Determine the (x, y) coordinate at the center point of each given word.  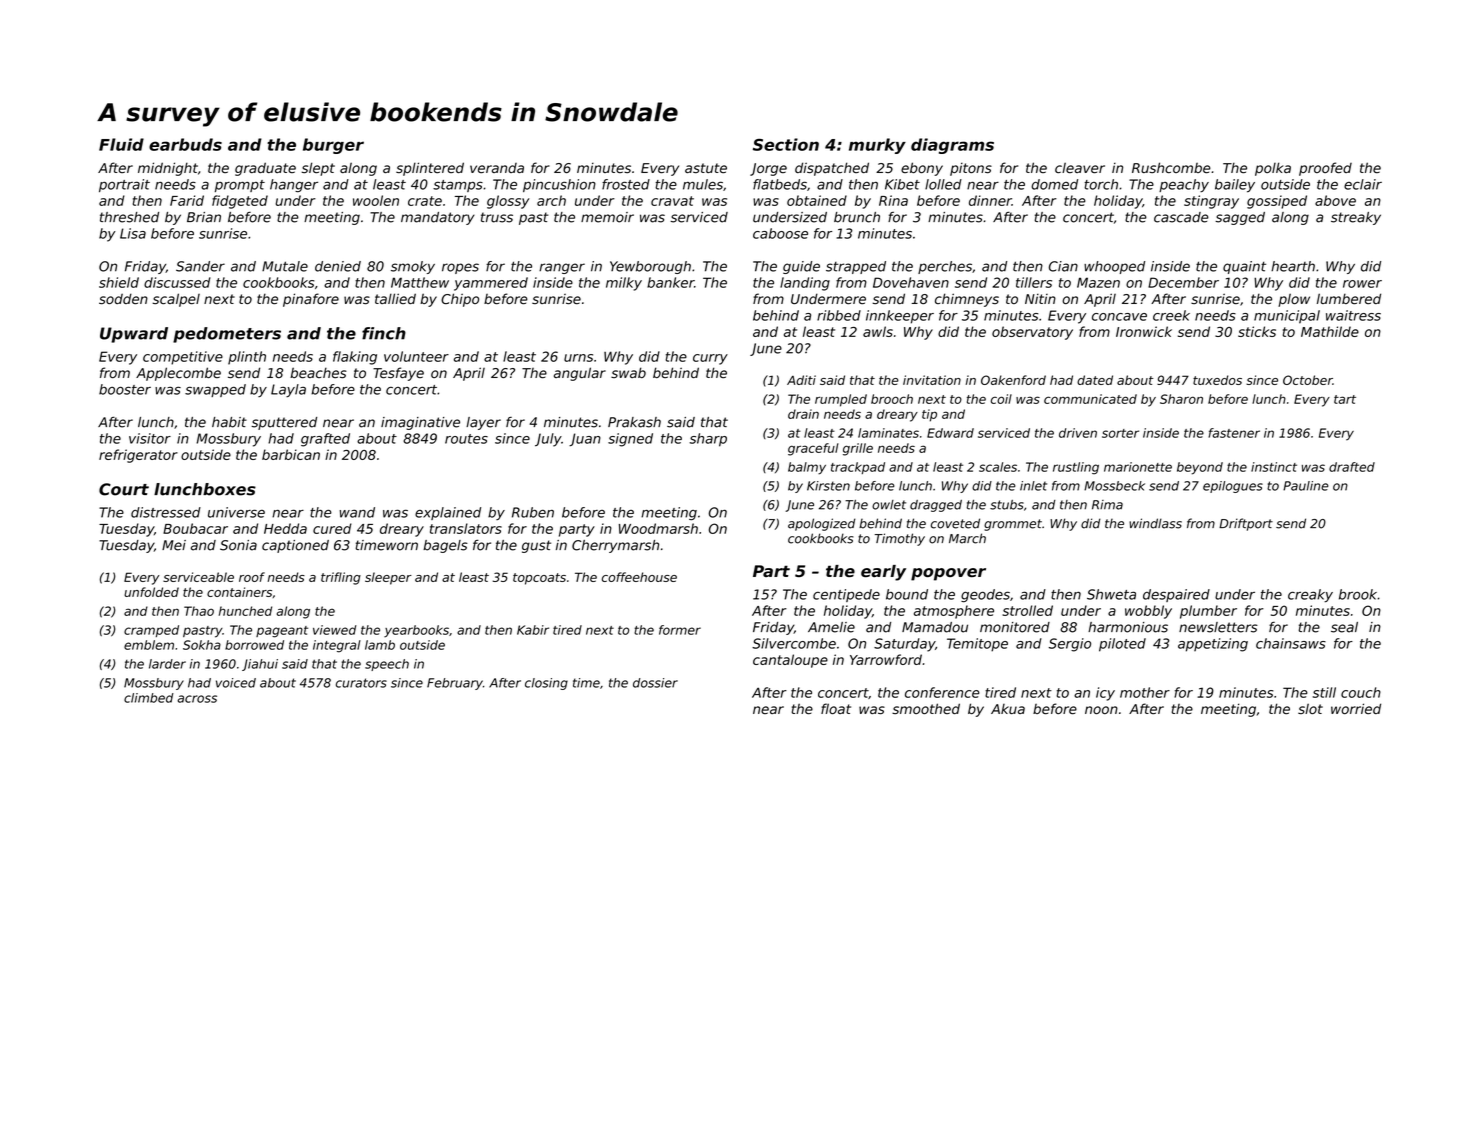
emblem (149, 645)
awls (878, 331)
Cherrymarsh (615, 546)
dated (1095, 380)
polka (1273, 169)
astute (706, 168)
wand (357, 512)
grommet (1013, 525)
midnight (168, 169)
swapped (215, 390)
